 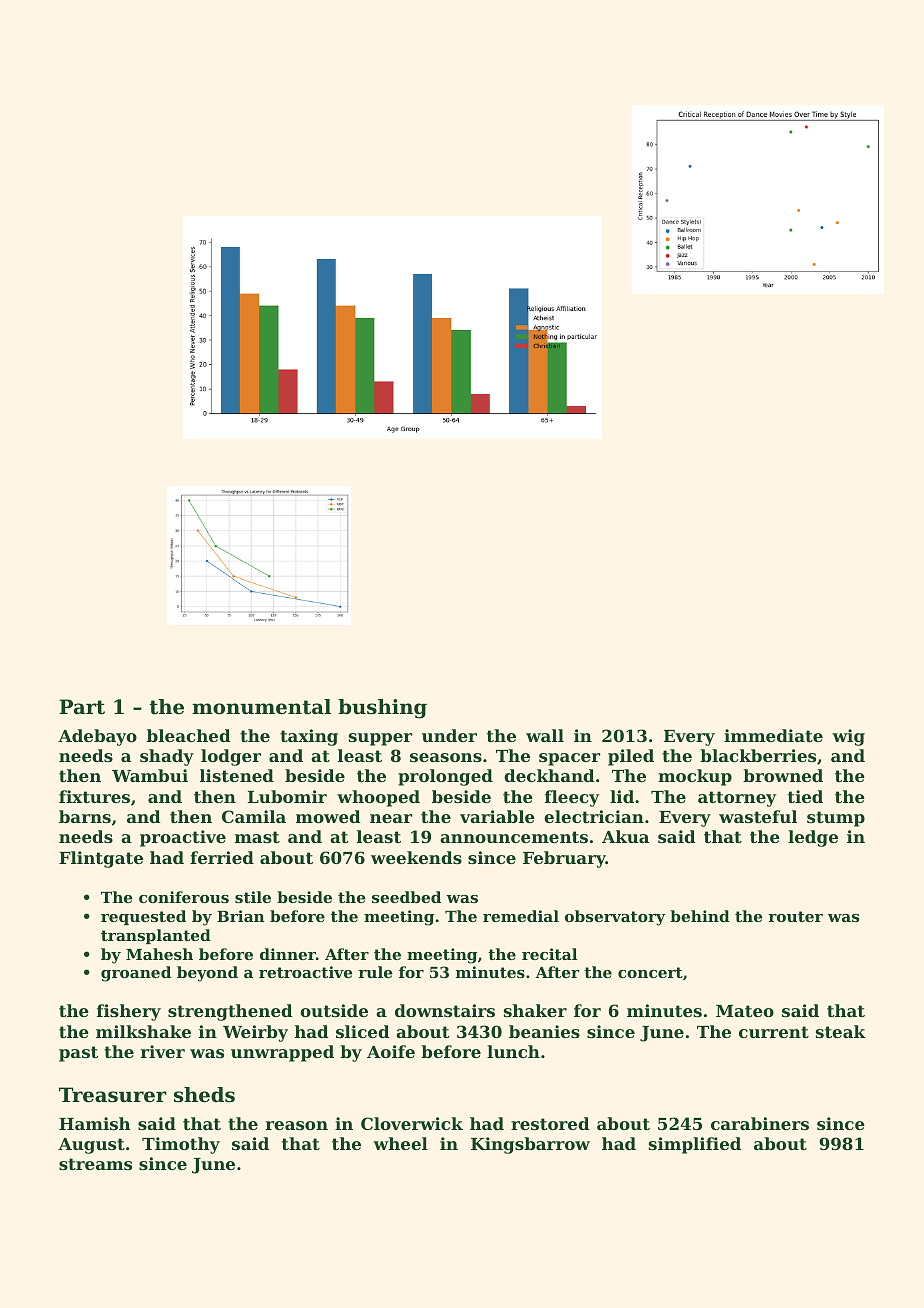 I want to click on current, so click(x=774, y=1032).
